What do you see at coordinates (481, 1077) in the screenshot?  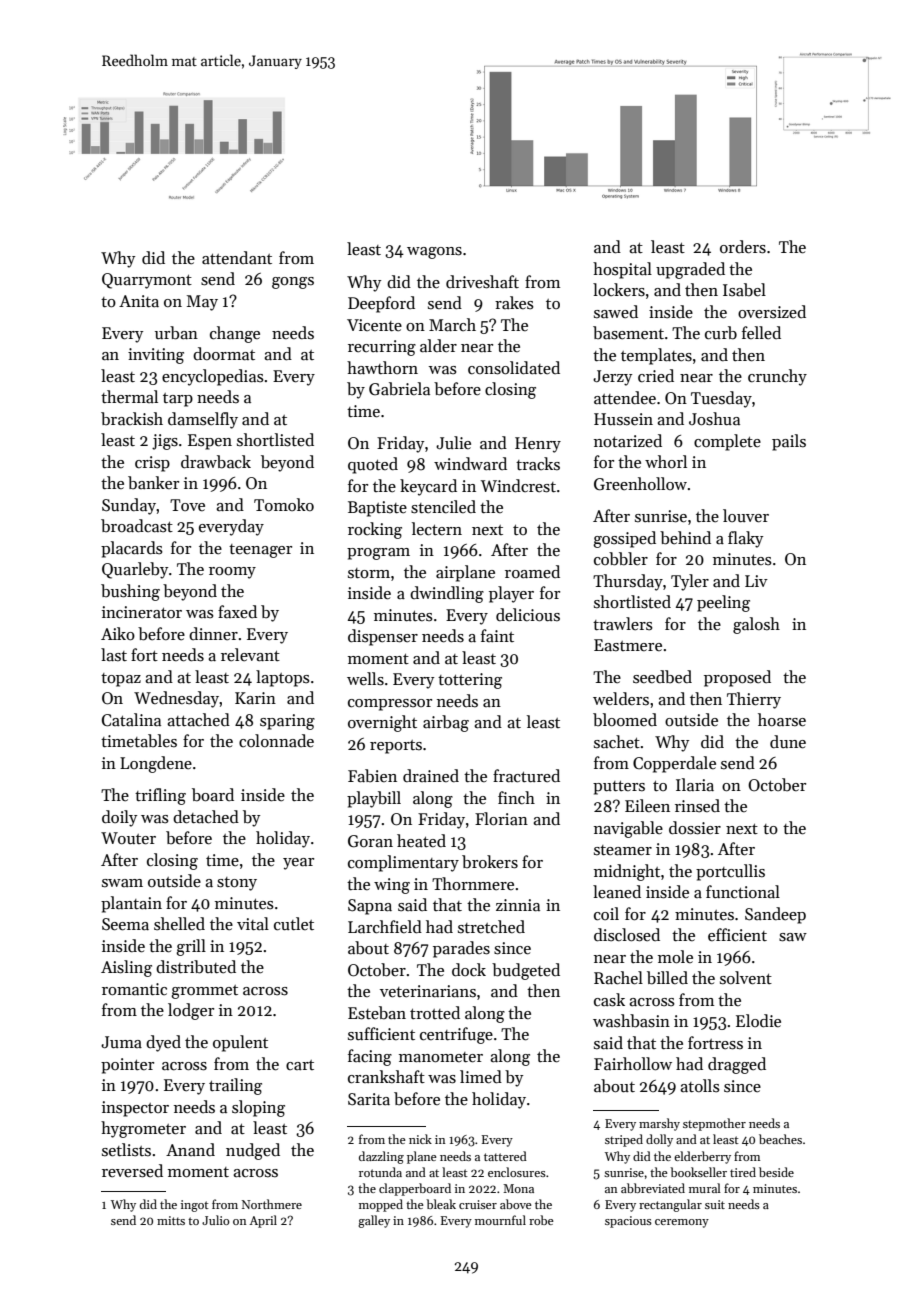 I see `limed` at bounding box center [481, 1077].
